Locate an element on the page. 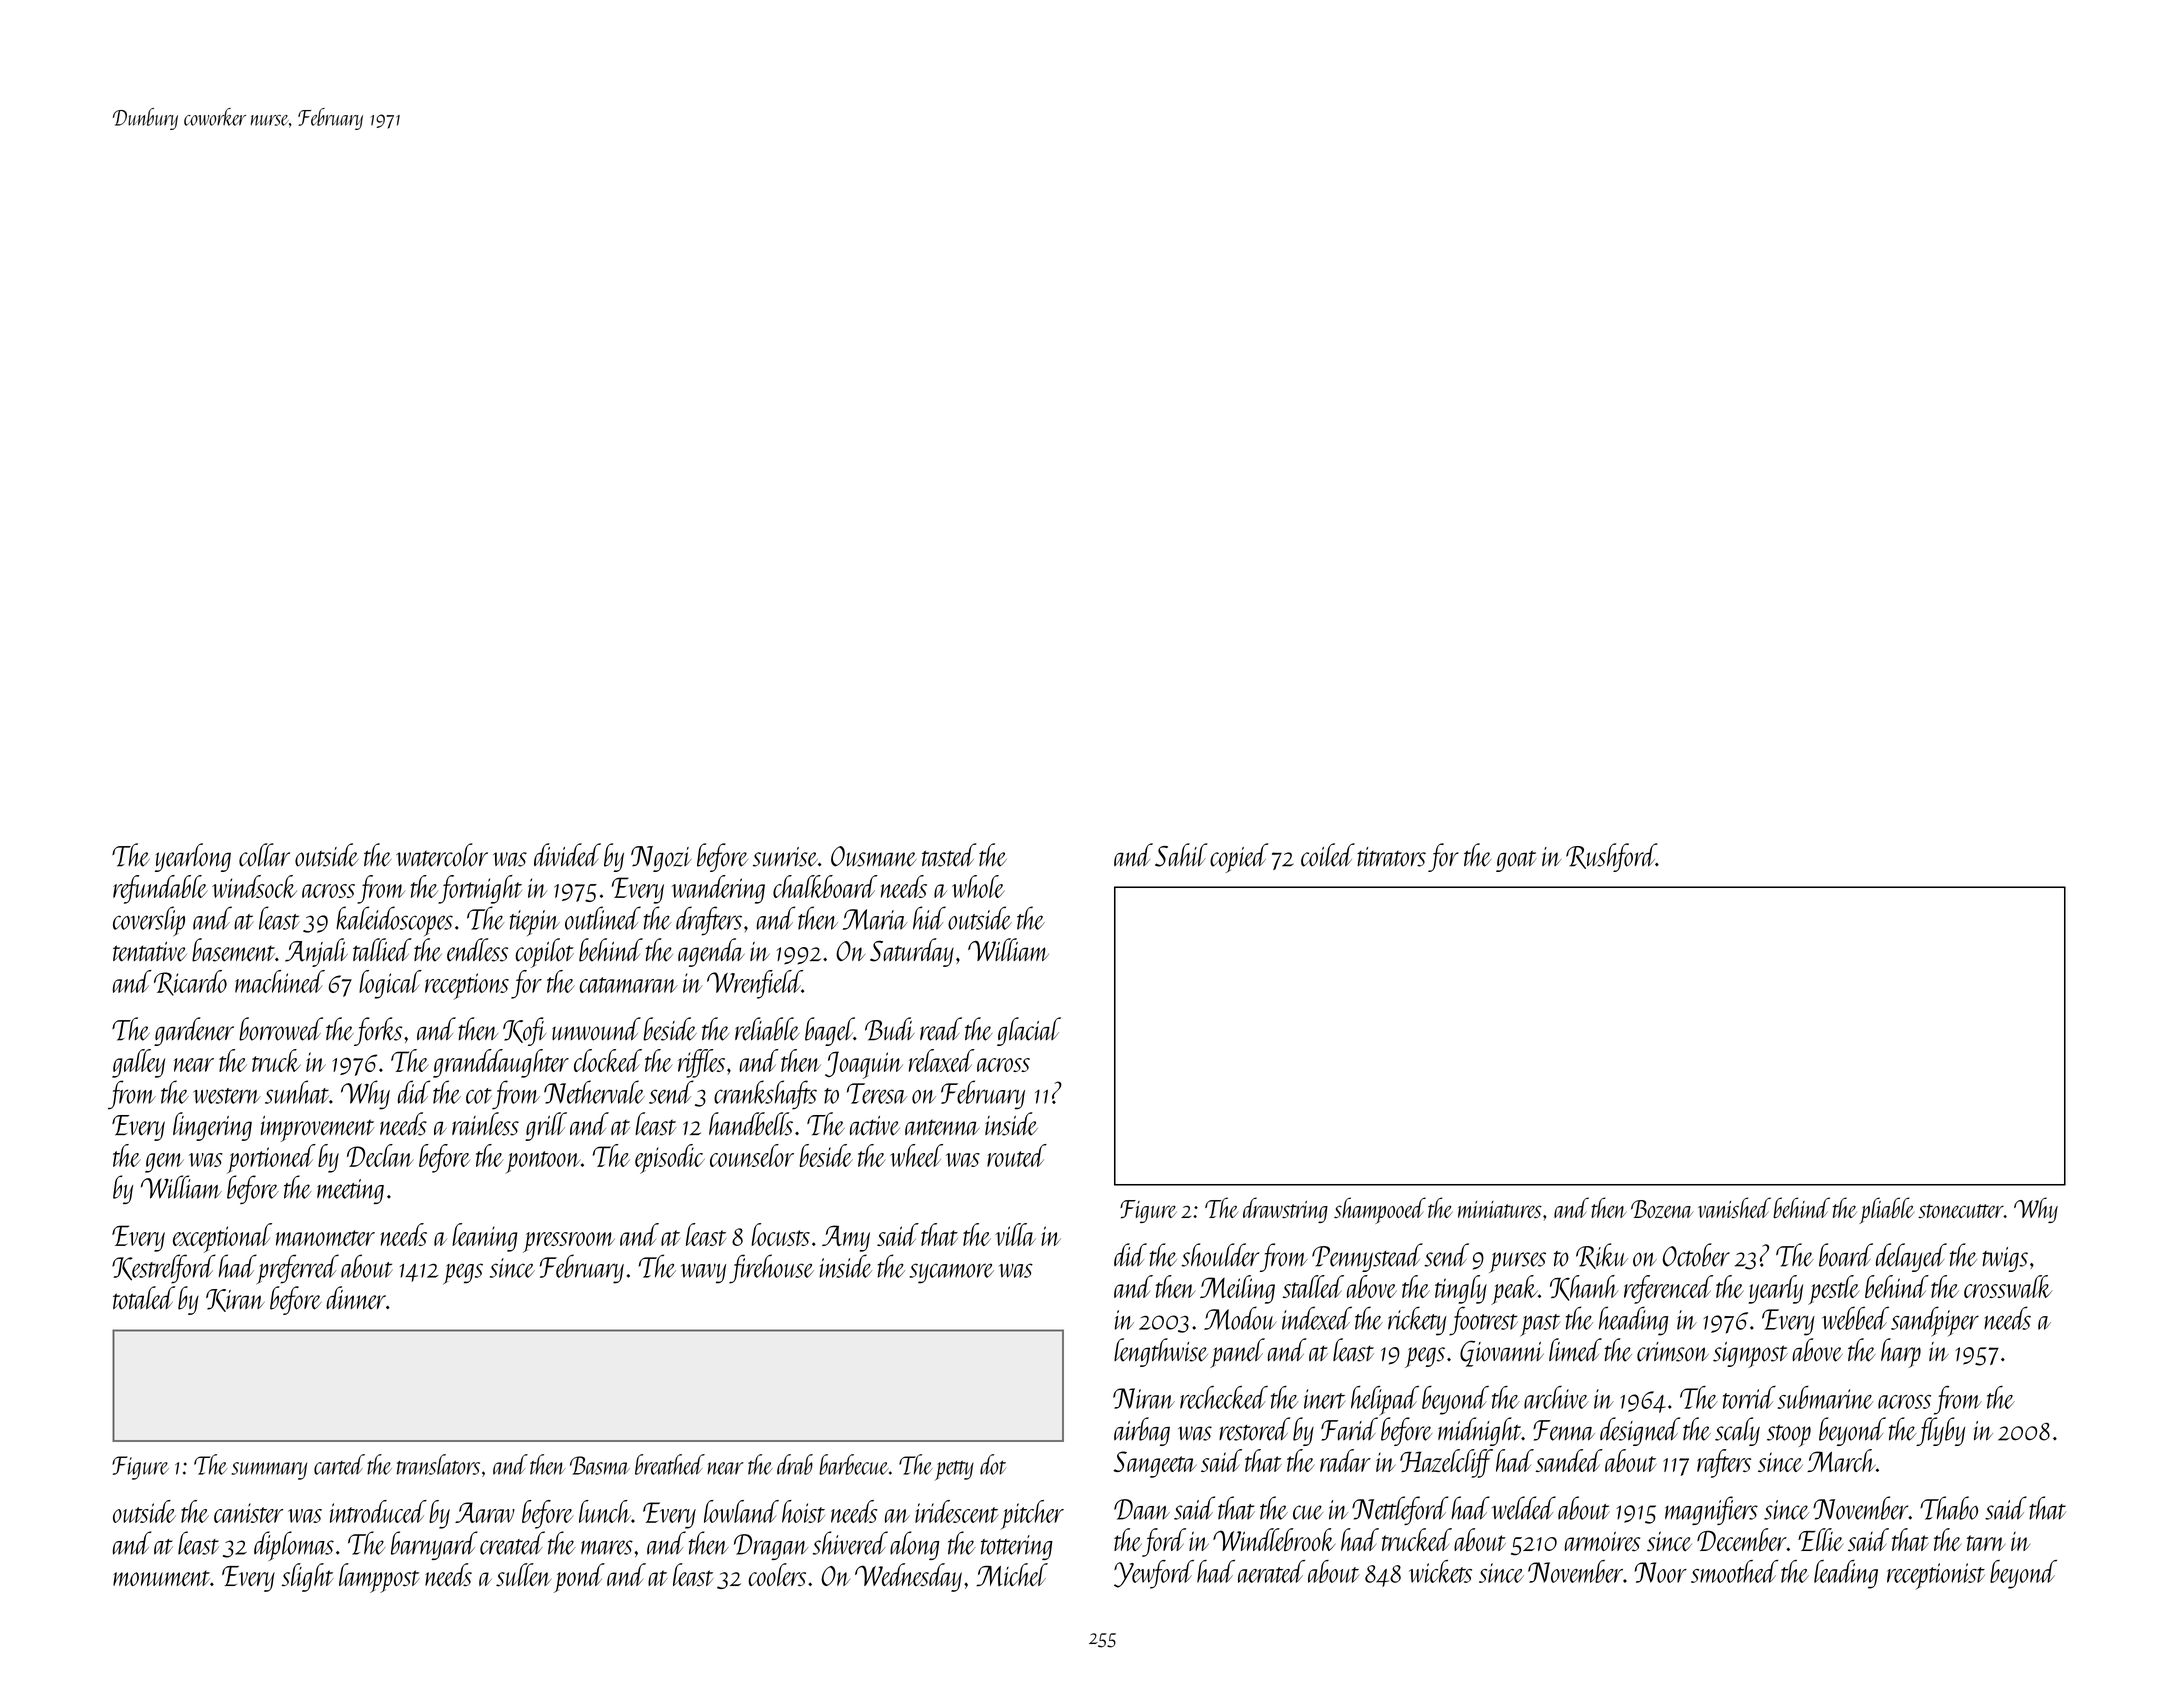 This page has height=1683, width=2178. summary is located at coordinates (269, 1471).
